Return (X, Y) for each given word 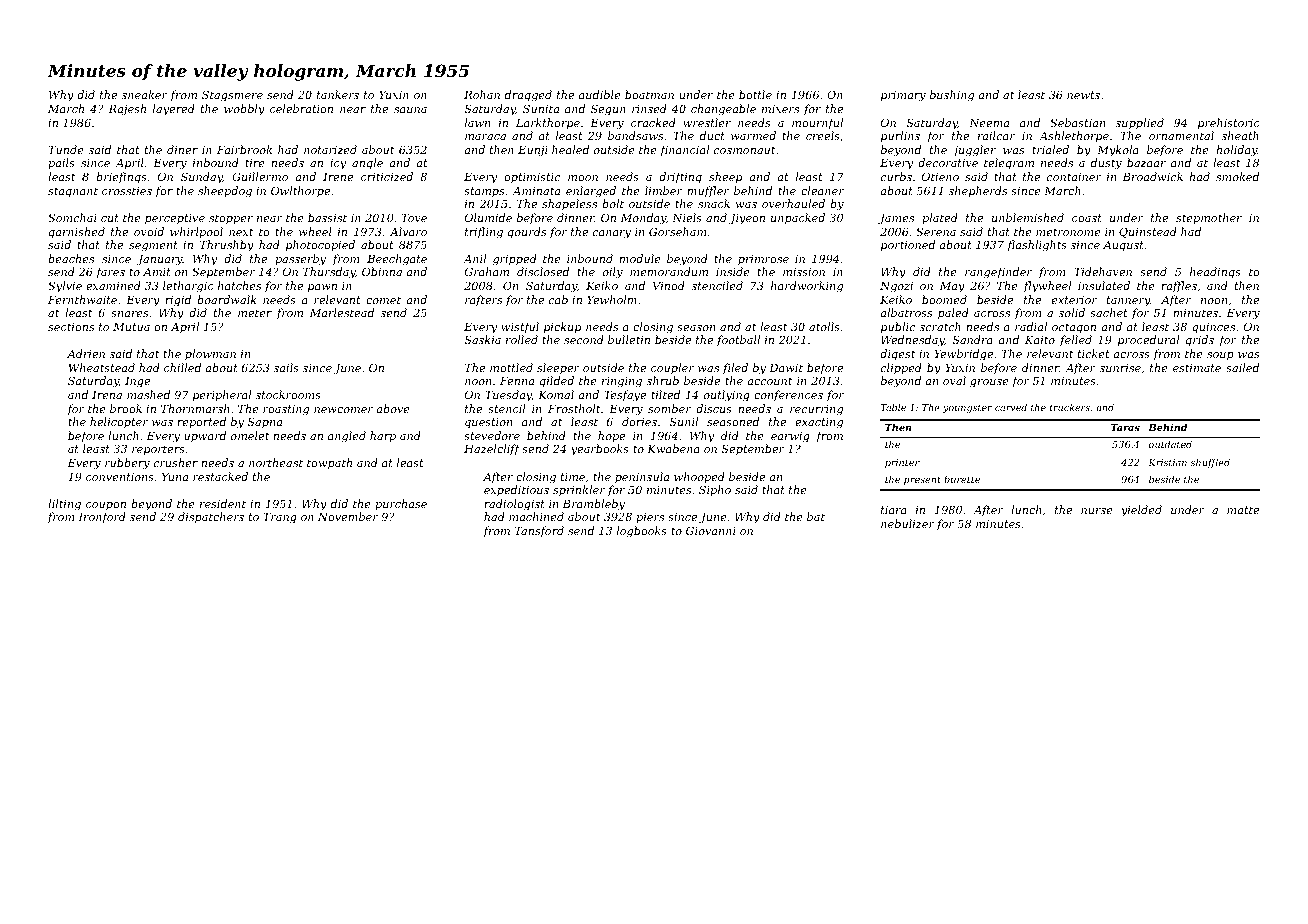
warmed (753, 135)
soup (1220, 356)
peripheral (222, 396)
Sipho (715, 490)
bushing (952, 96)
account (769, 381)
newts (1083, 95)
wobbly (244, 110)
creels (823, 135)
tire (255, 163)
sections (71, 327)
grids (1199, 341)
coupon (106, 506)
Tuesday (508, 396)
